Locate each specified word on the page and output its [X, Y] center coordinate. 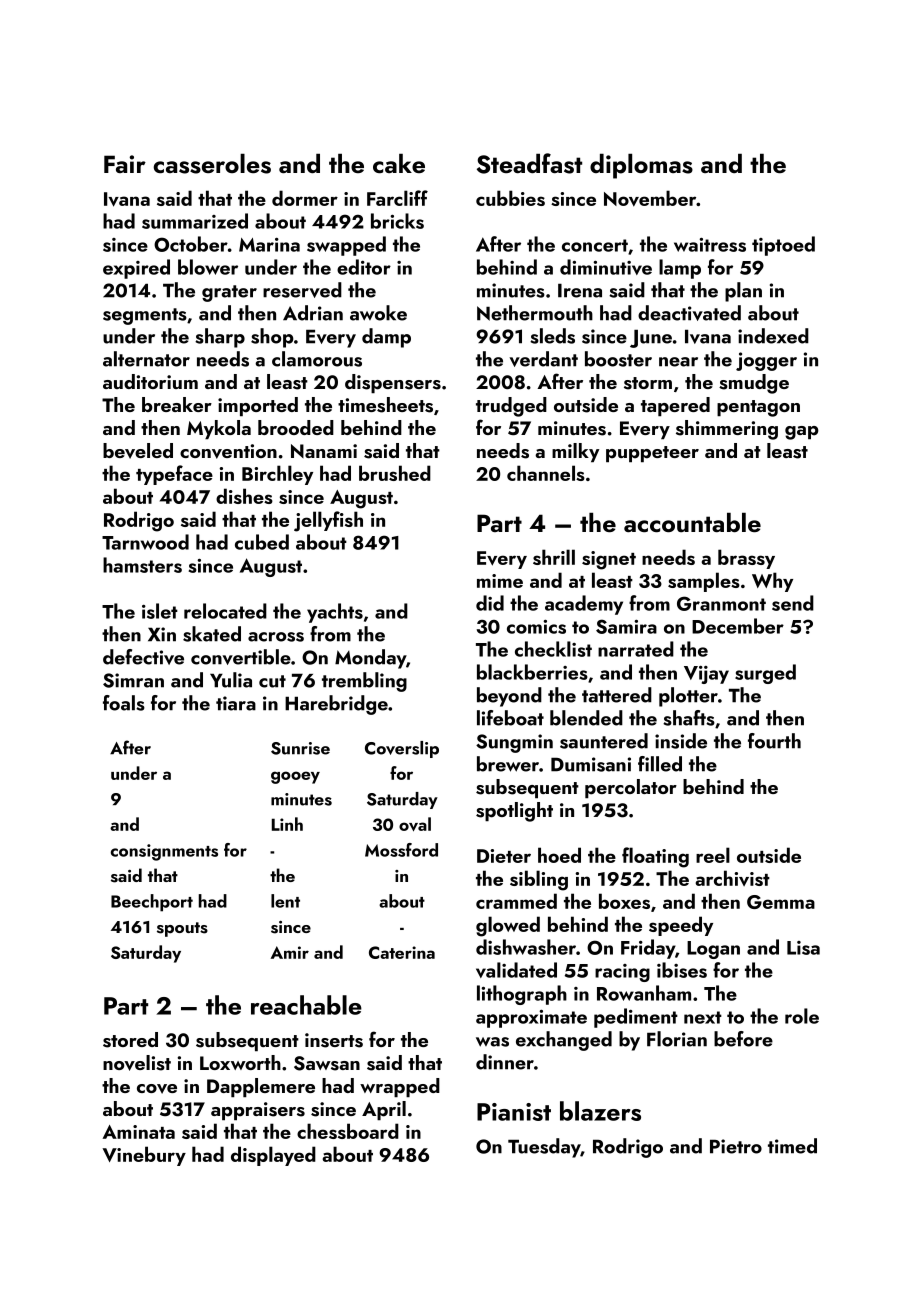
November [650, 198]
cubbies [510, 198]
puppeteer [652, 454]
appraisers [258, 1111]
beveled [138, 451]
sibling [539, 880]
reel [713, 855]
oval [415, 824]
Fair [125, 164]
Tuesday [544, 1148]
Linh [287, 824]
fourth [774, 741]
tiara [236, 703]
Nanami [324, 451]
